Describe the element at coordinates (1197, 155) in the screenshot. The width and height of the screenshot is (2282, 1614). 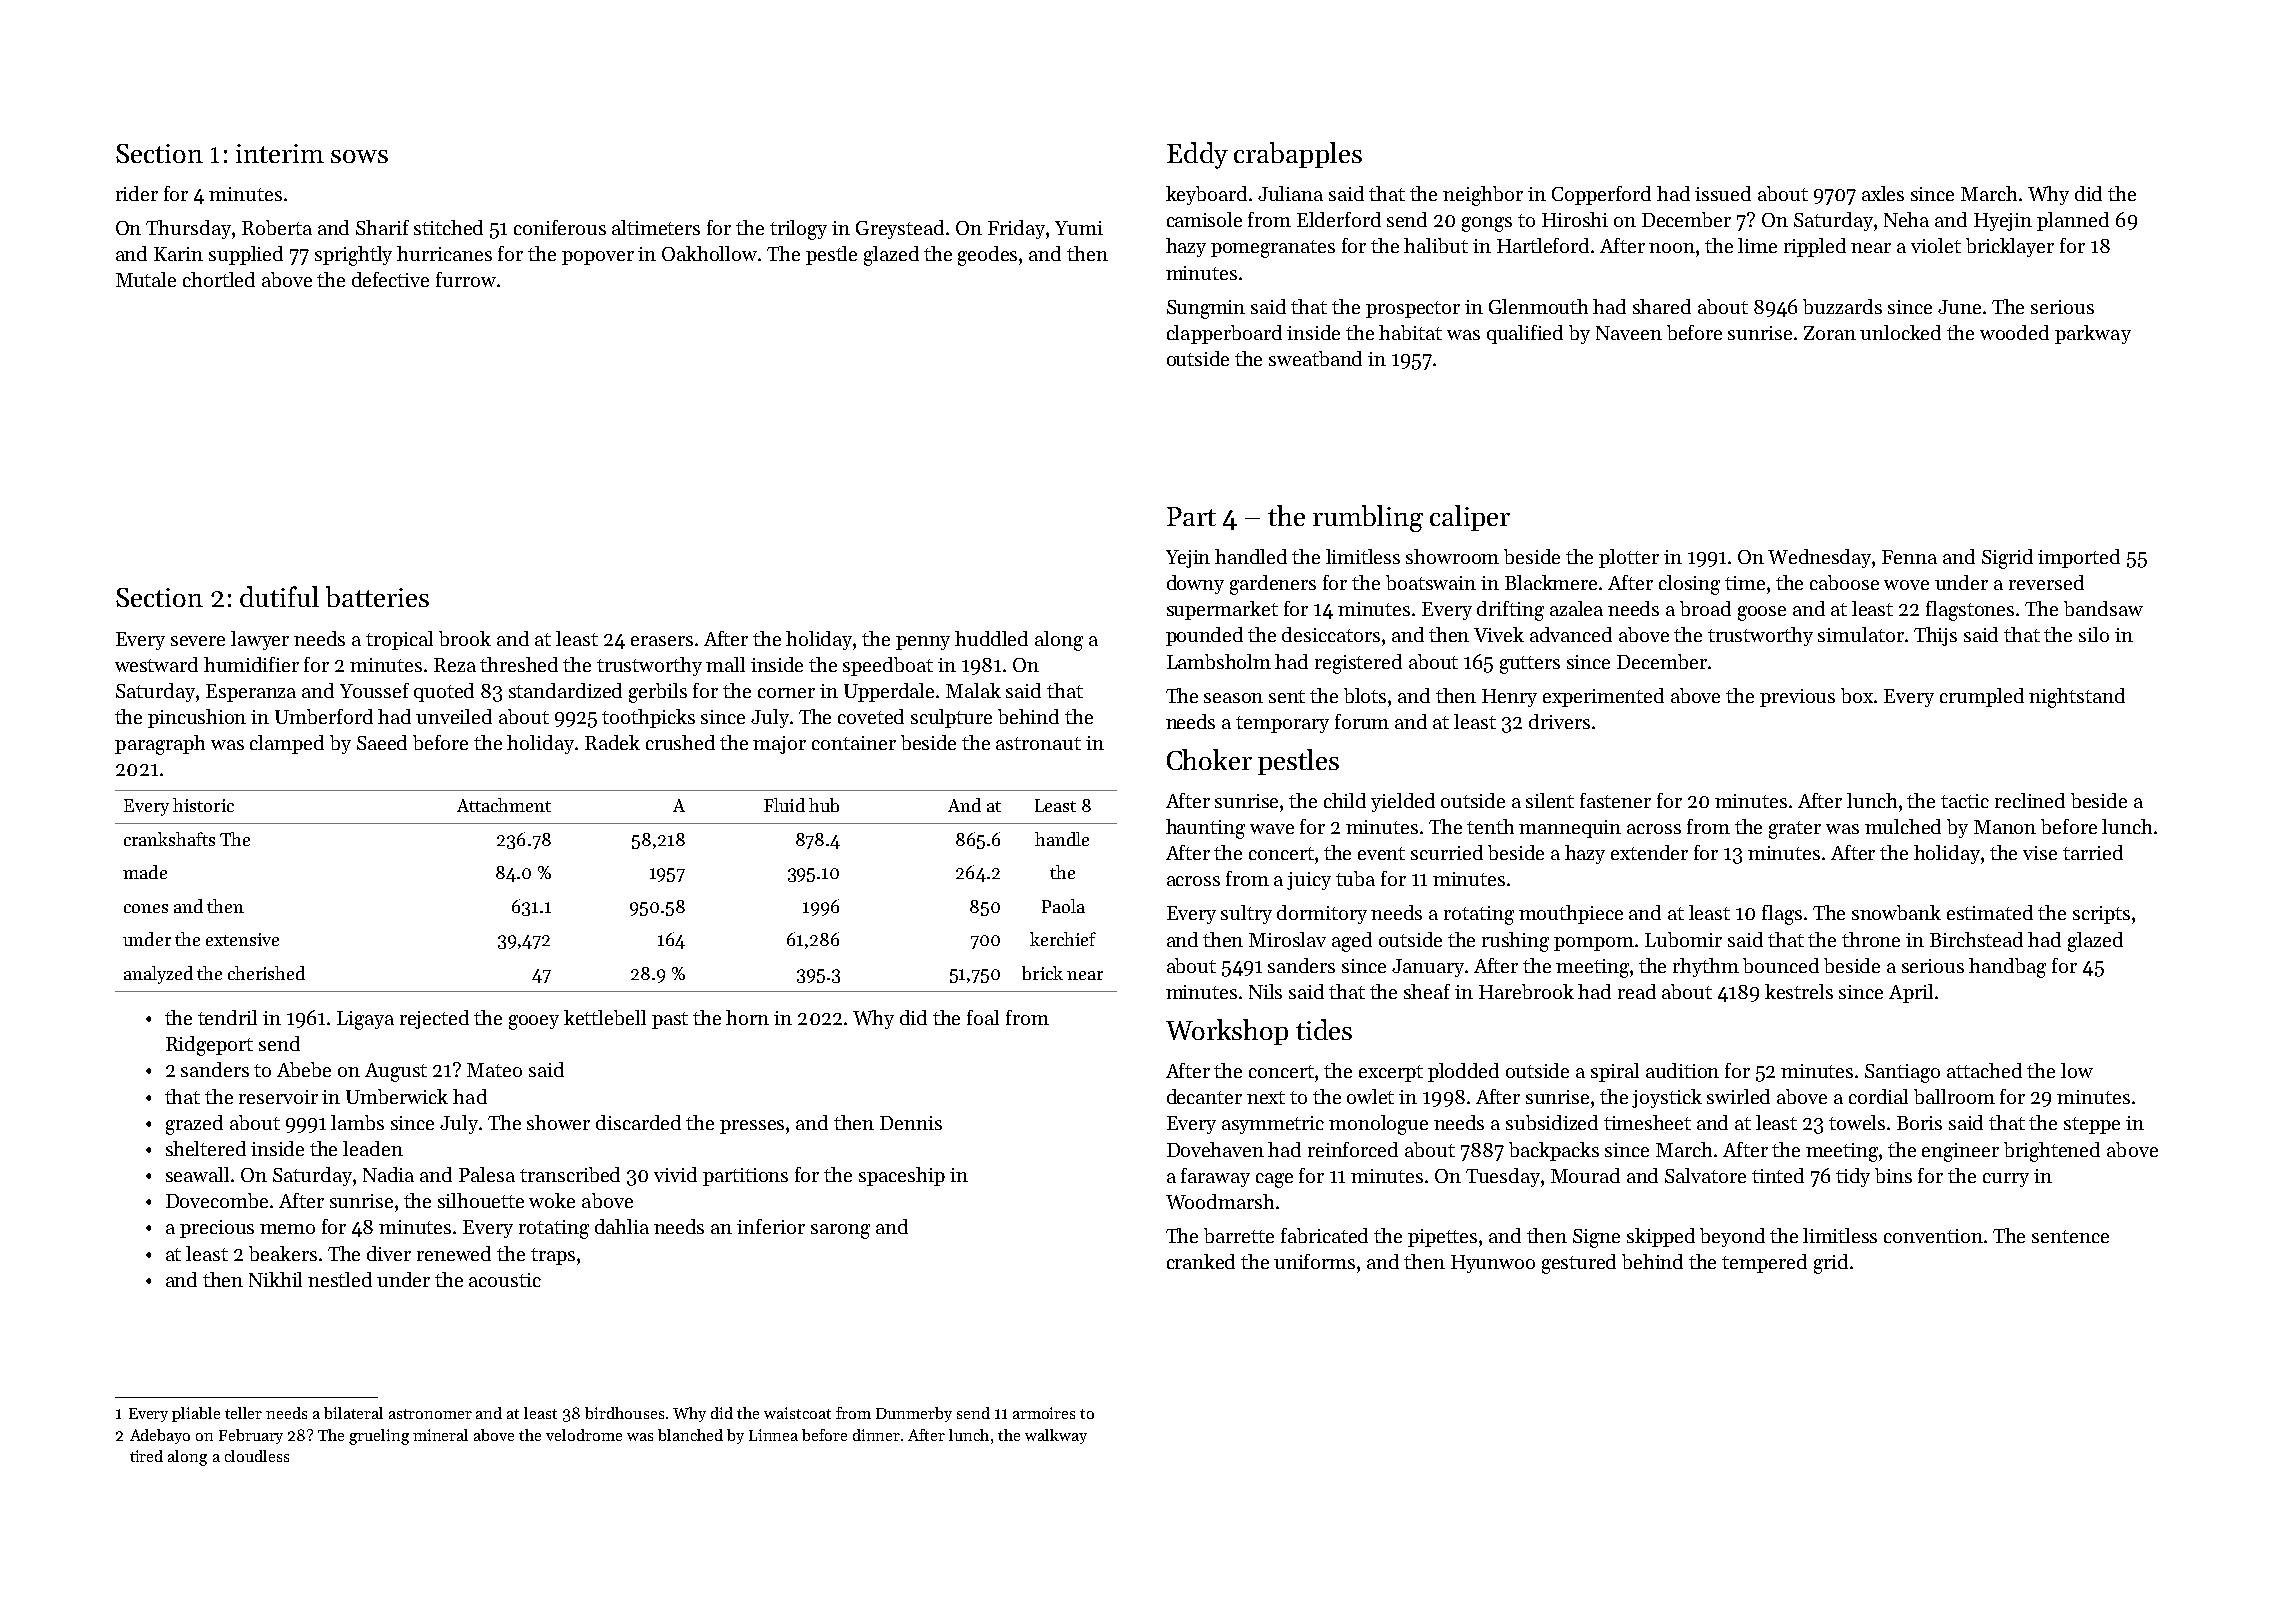
I see `Eddy` at that location.
